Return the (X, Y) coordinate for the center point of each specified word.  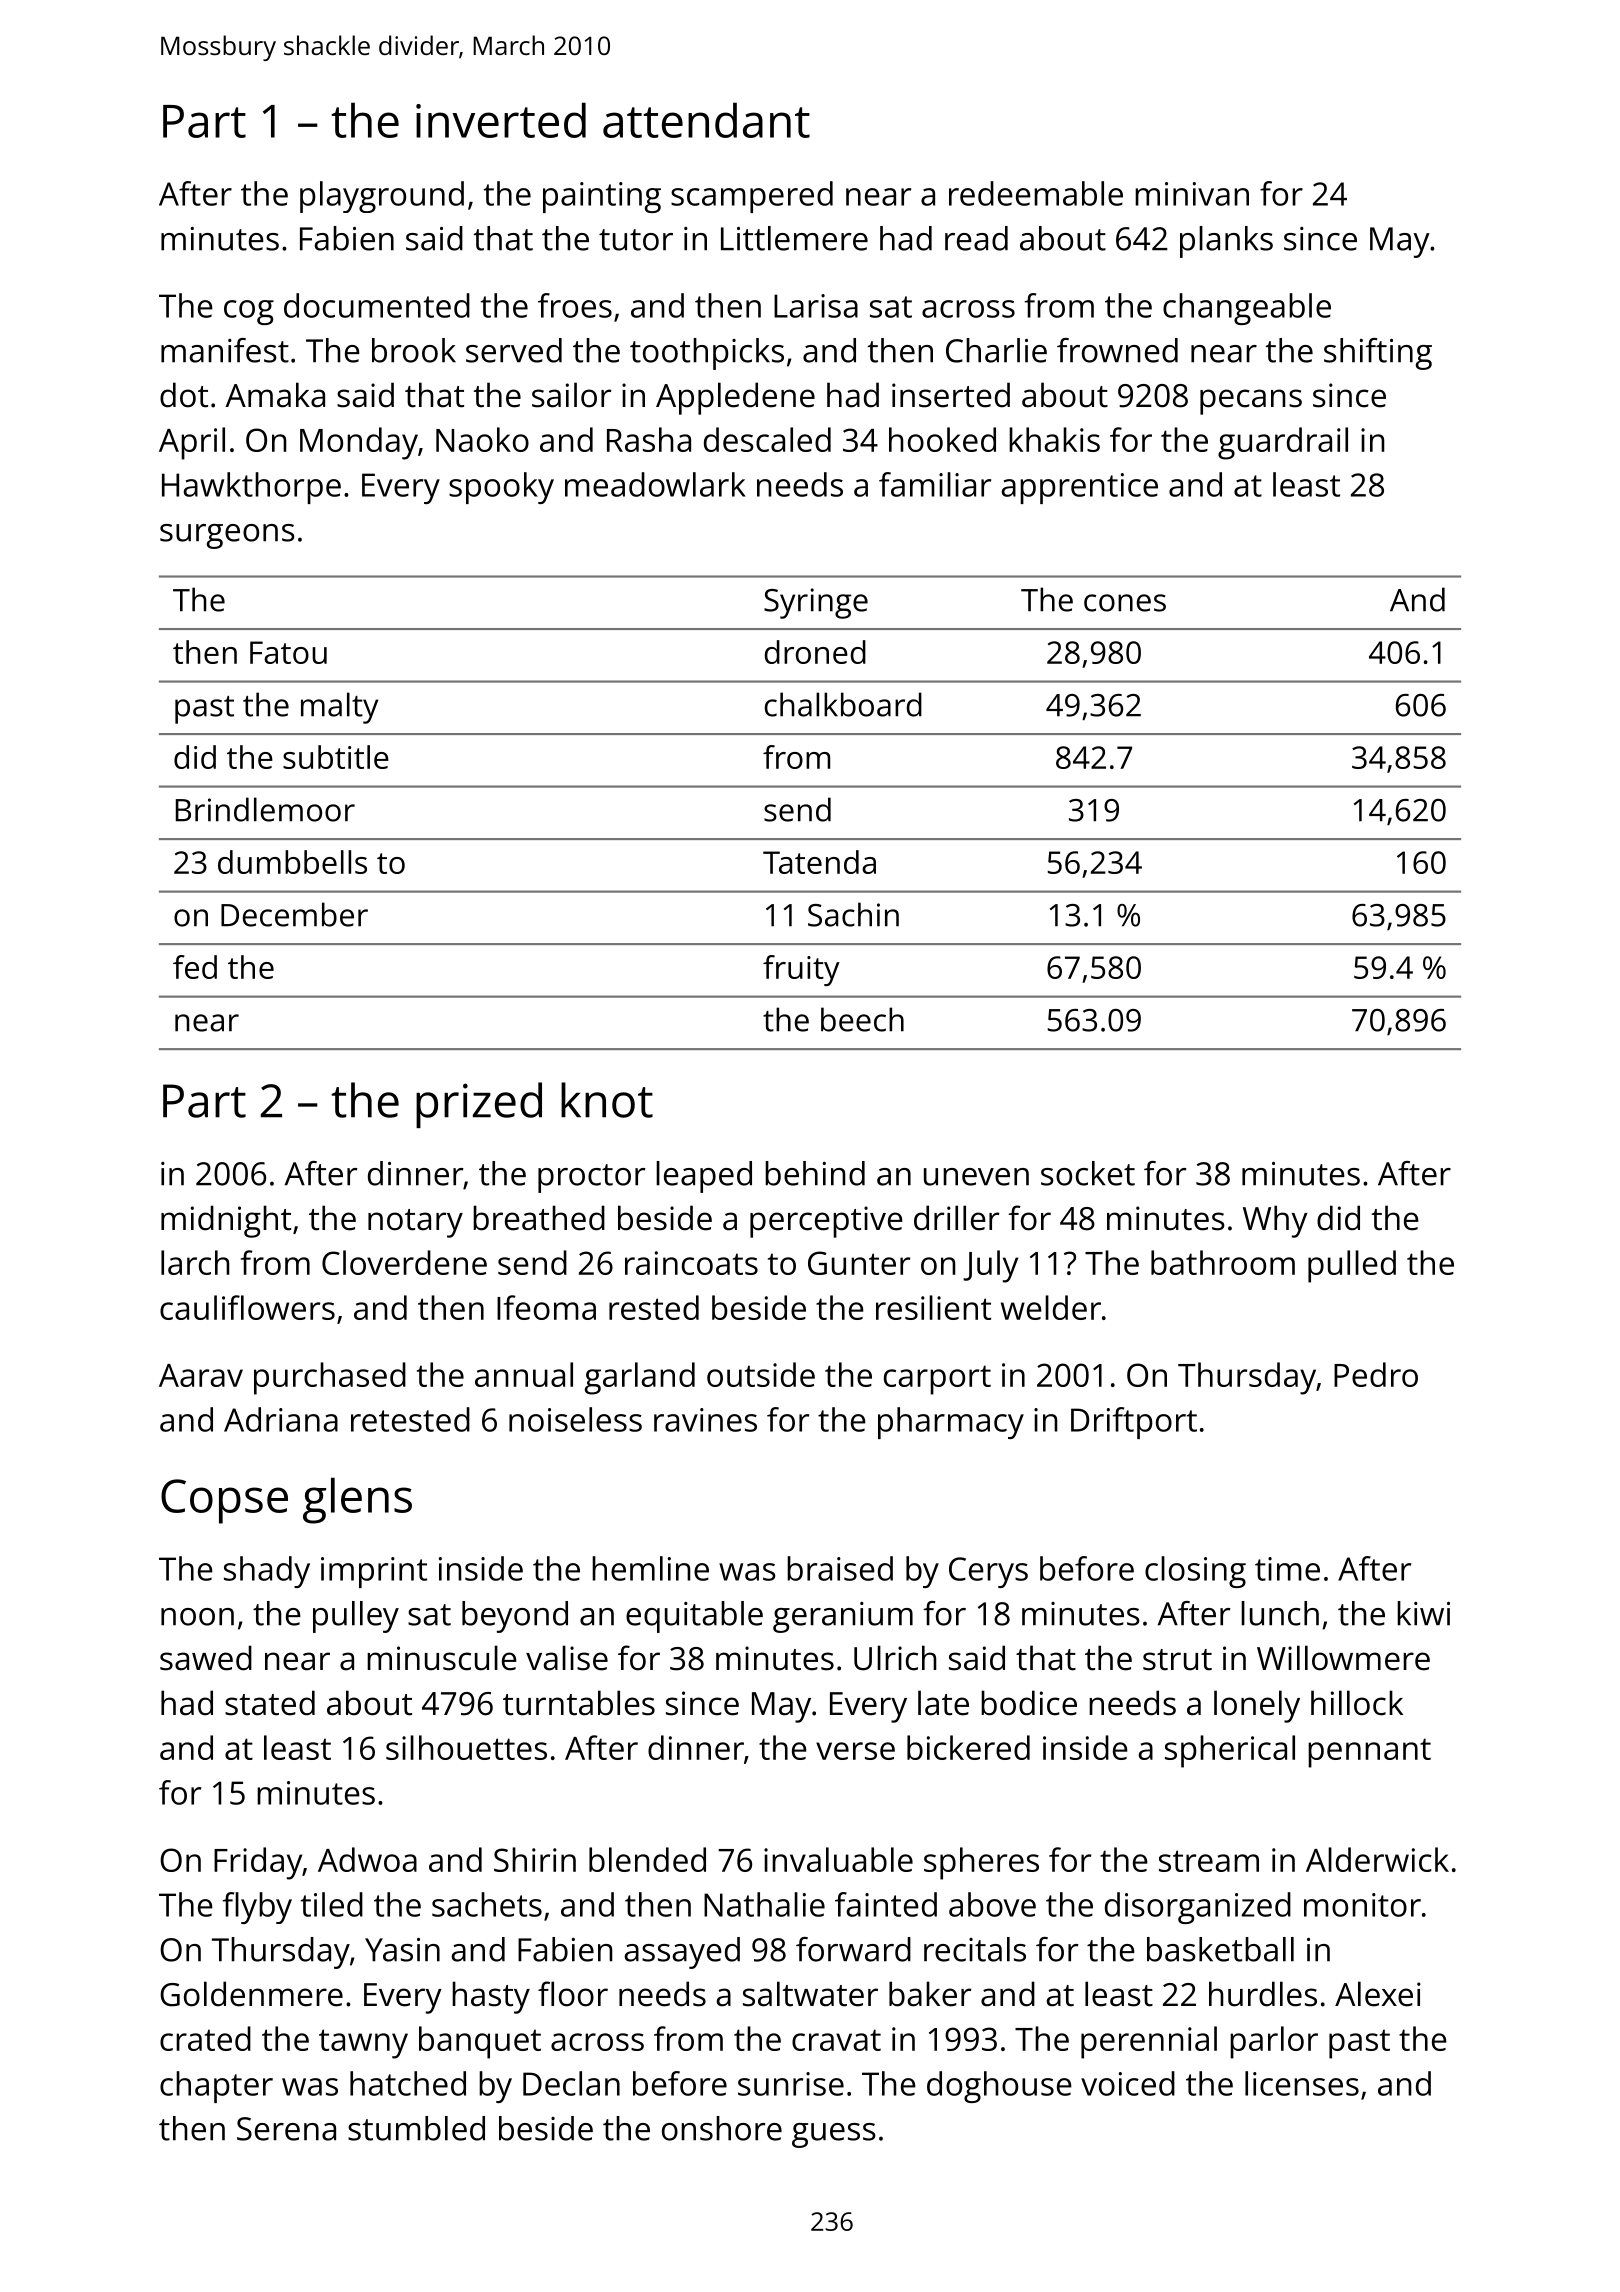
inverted (501, 120)
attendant (706, 120)
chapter (216, 2087)
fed (195, 967)
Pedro (1376, 1374)
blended (647, 1859)
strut (1177, 1660)
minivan (1192, 194)
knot (607, 1100)
